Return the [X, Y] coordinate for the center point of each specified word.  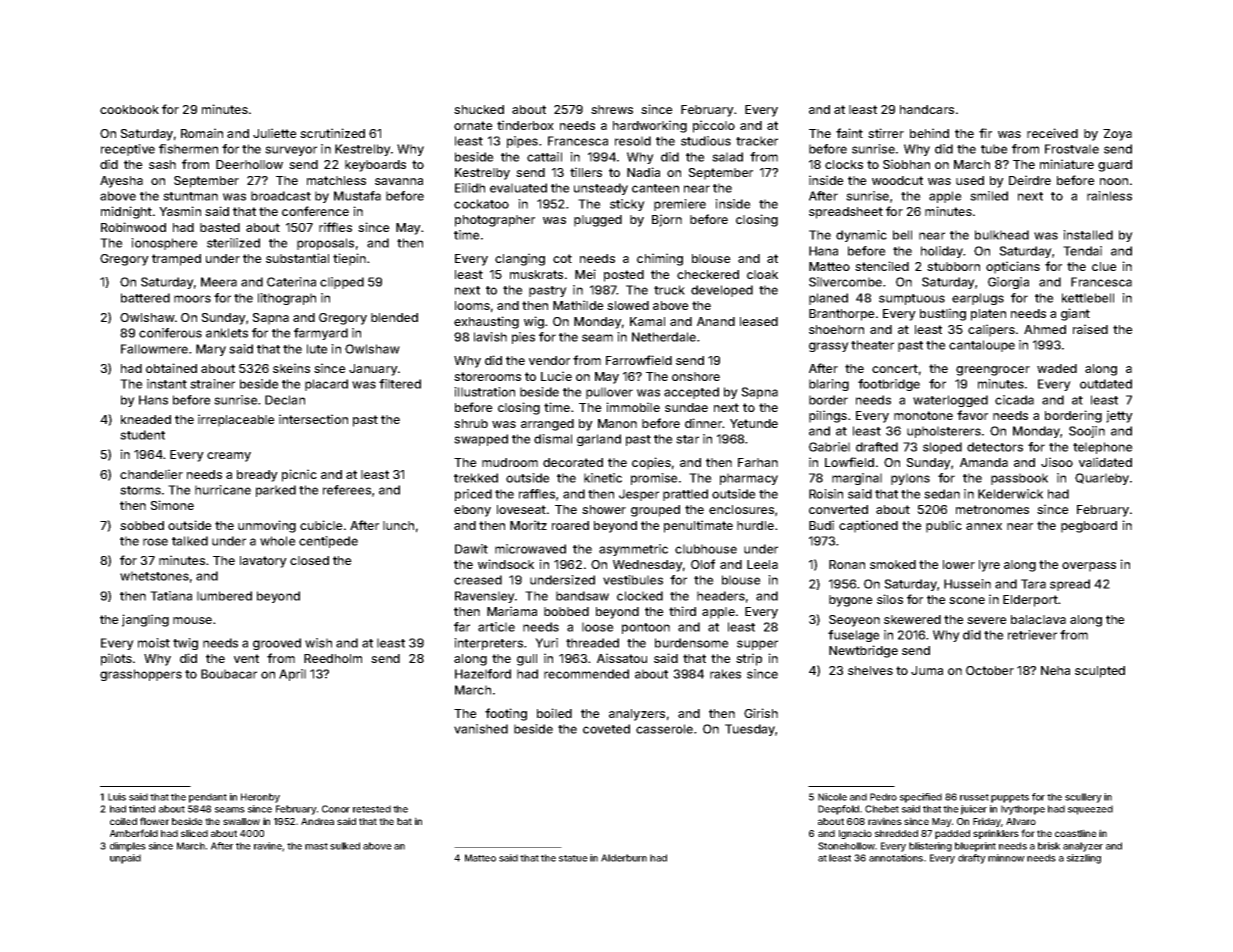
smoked [893, 564]
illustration [484, 392]
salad [727, 157]
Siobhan [906, 164]
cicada [1014, 400]
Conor [336, 809]
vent [246, 658]
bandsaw [582, 596]
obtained [171, 368]
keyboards [375, 166]
